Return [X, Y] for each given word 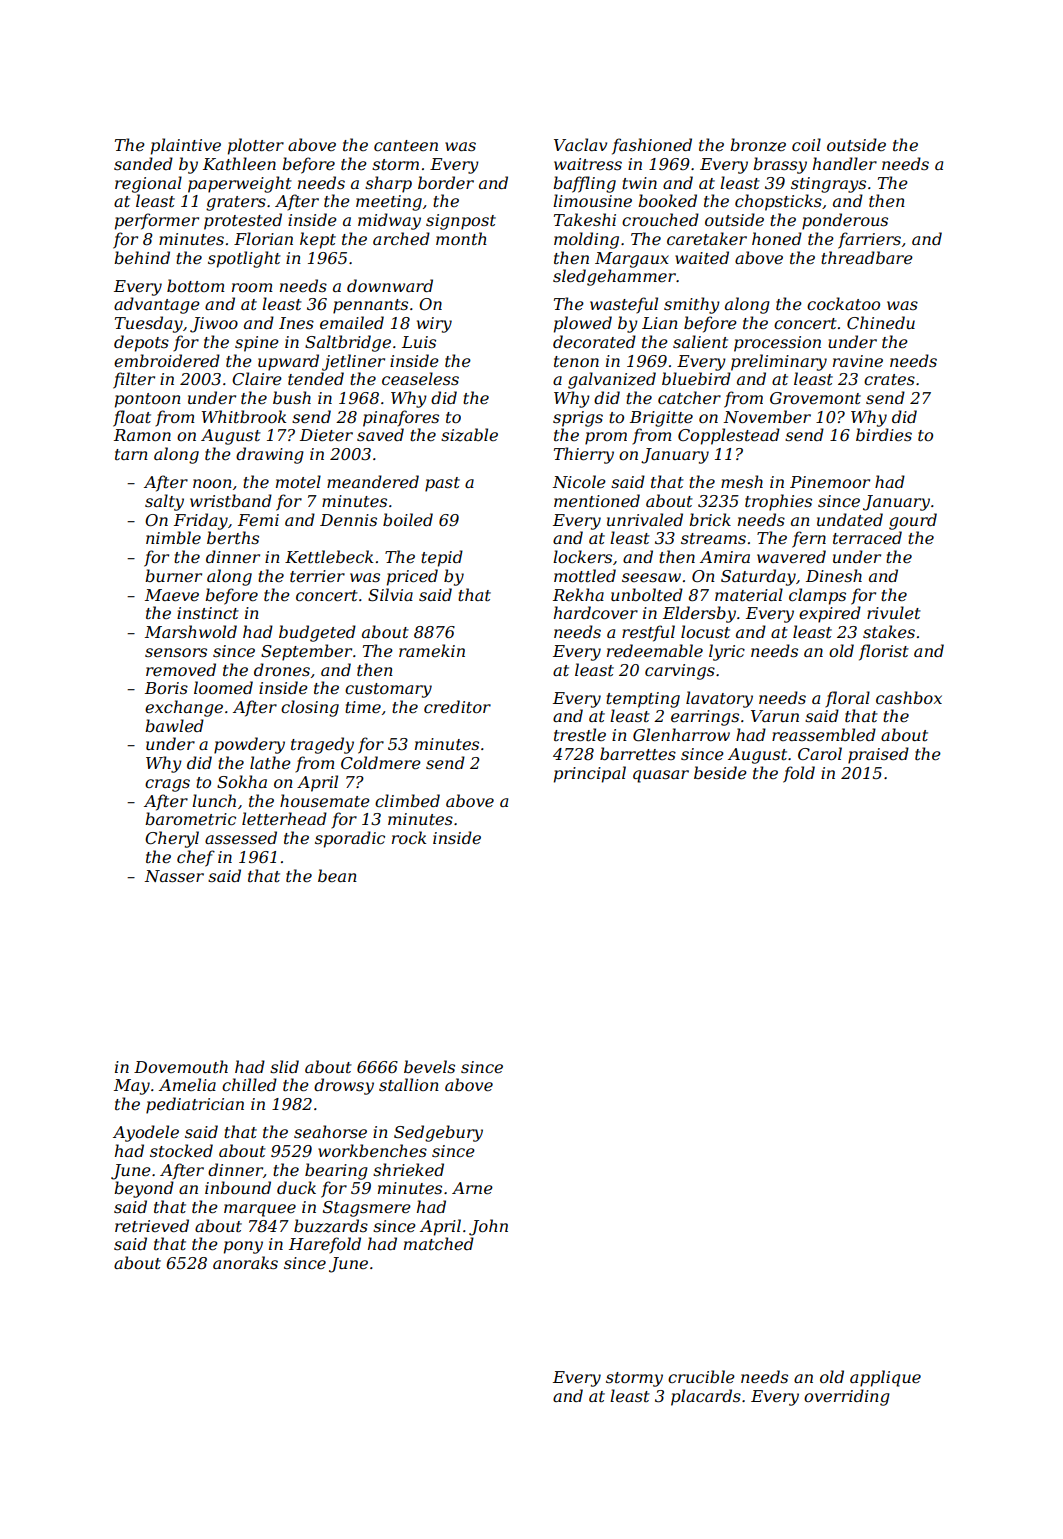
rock [409, 837]
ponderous [845, 221]
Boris [166, 688]
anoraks [245, 1262]
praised [878, 755]
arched [401, 238]
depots [141, 343]
